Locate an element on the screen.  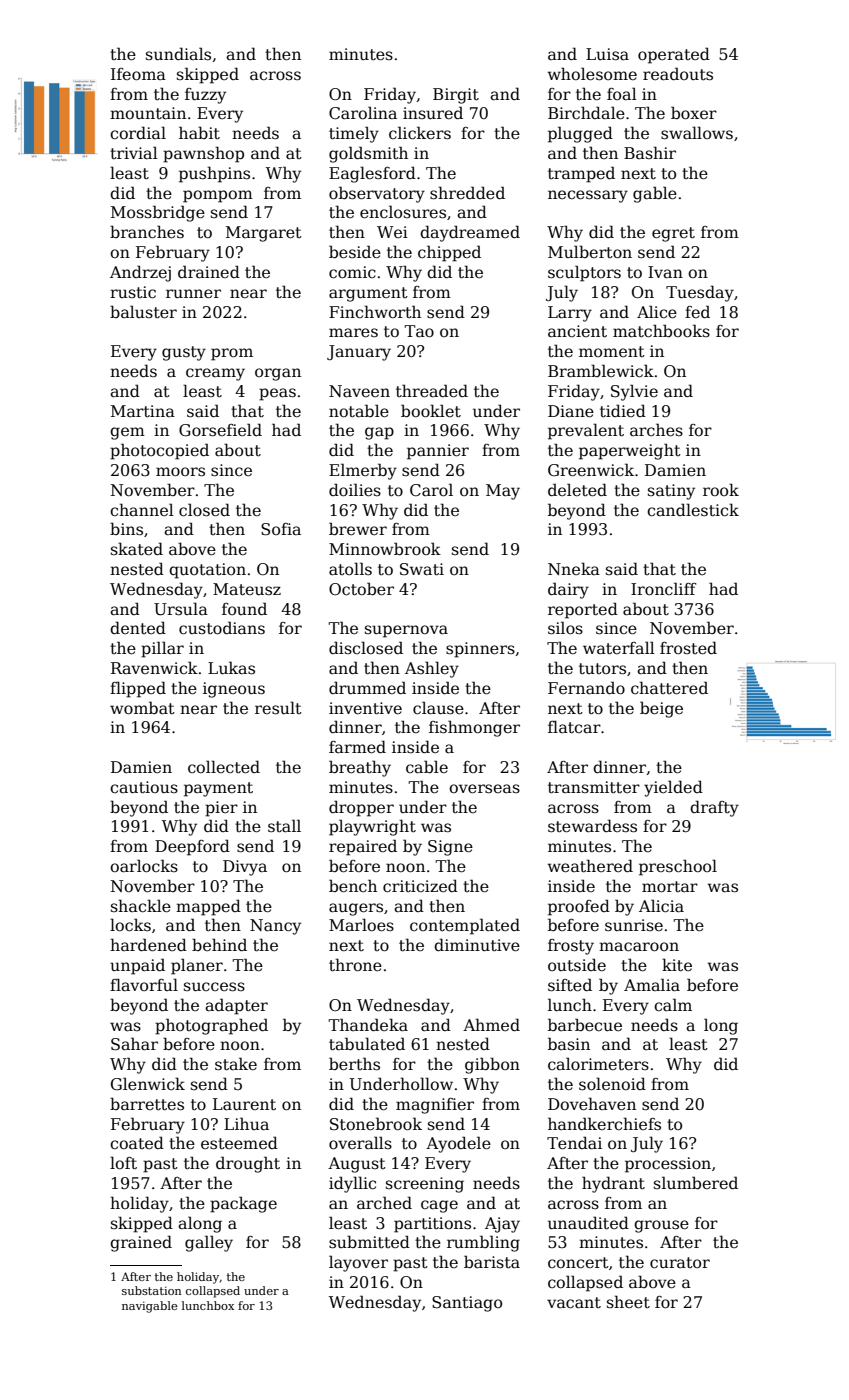
found is located at coordinates (244, 608).
